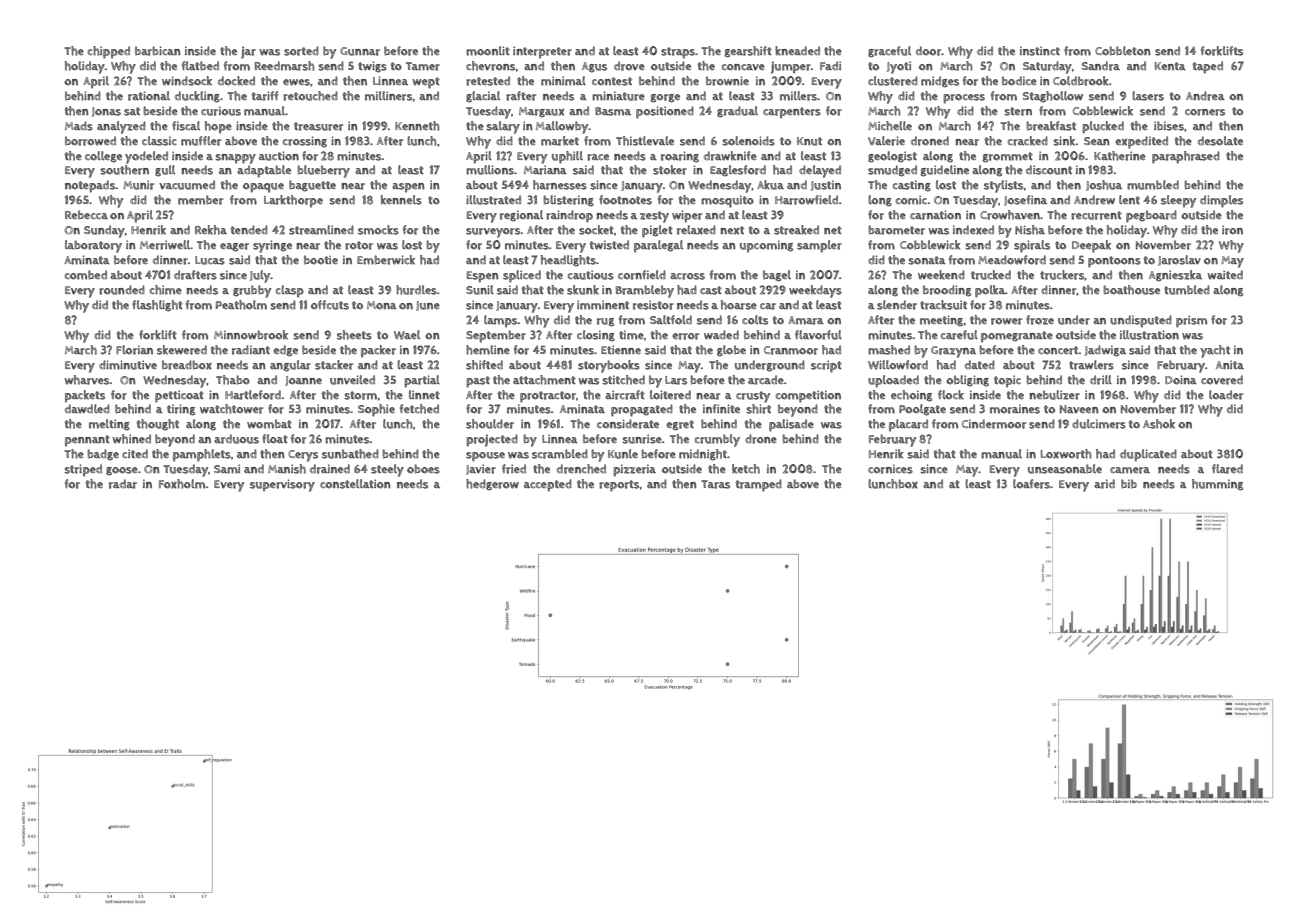 The height and width of the page is (924, 1308). Describe the element at coordinates (791, 425) in the page. I see `palisade` at that location.
